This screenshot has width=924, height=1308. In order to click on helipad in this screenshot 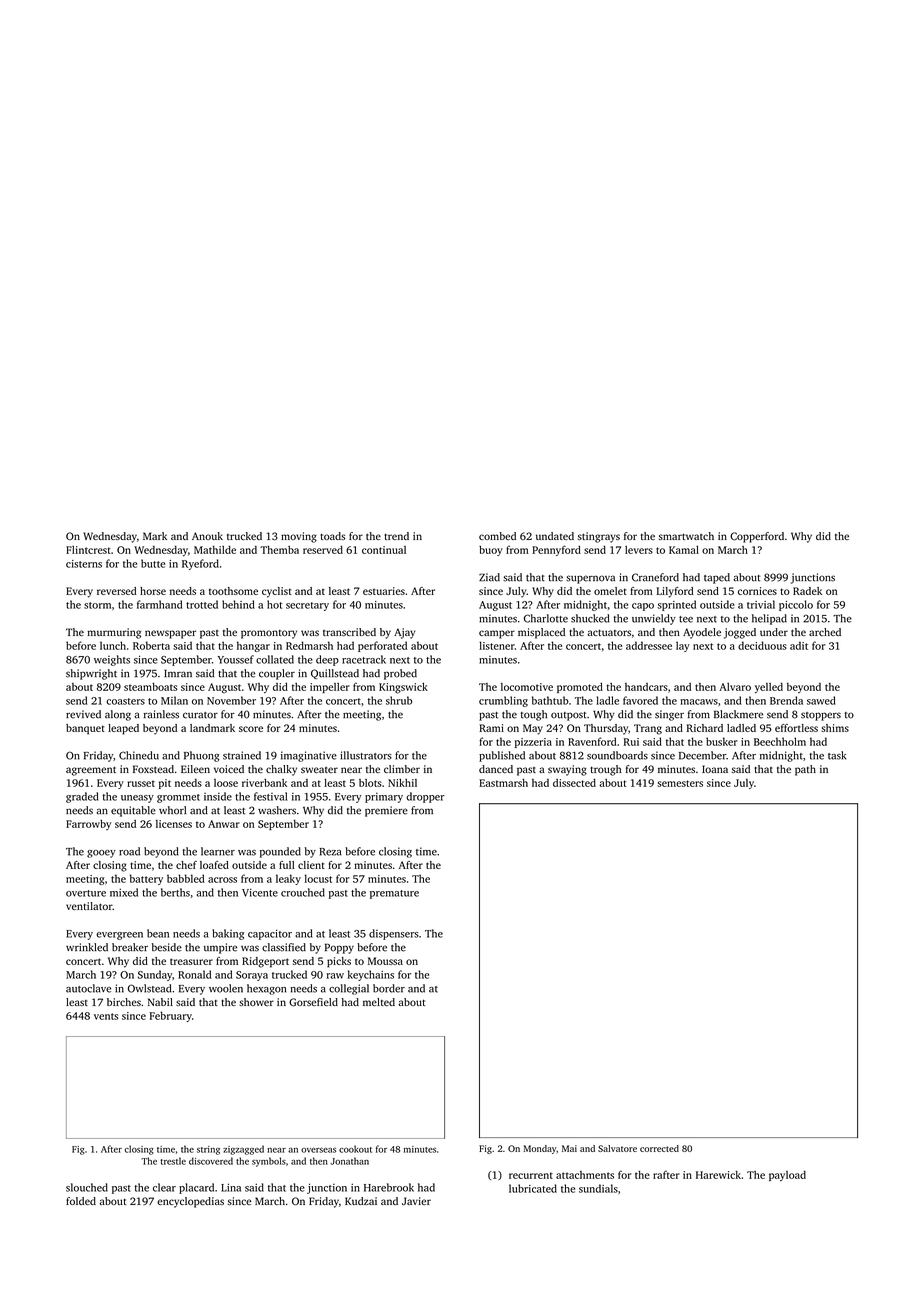, I will do `click(769, 619)`.
